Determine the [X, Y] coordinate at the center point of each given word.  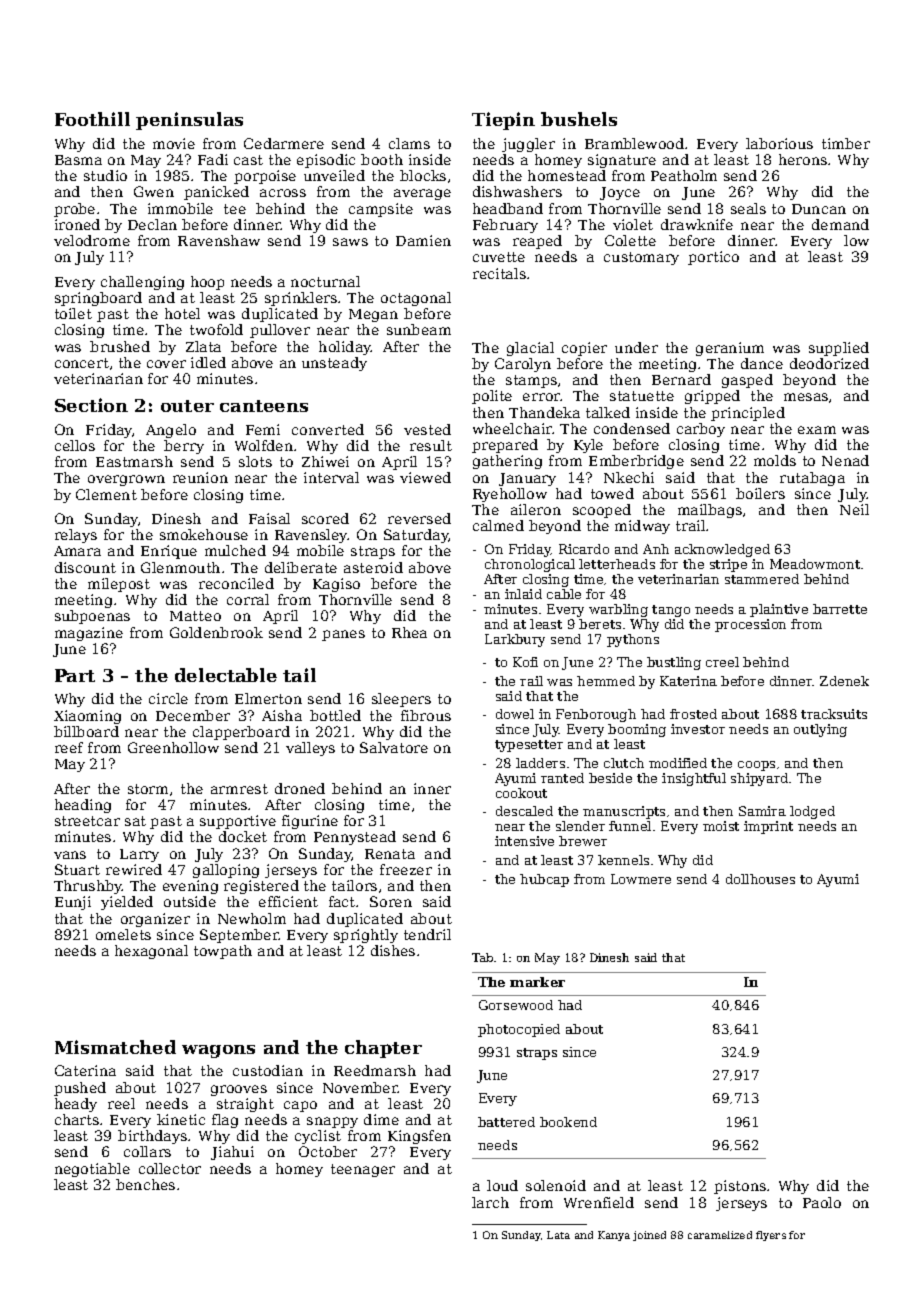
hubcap [544, 880]
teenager [363, 1170]
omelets [123, 934]
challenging [142, 283]
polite [492, 397]
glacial [530, 349]
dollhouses [760, 879]
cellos [75, 445]
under [636, 347]
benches [145, 1184]
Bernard [681, 379]
